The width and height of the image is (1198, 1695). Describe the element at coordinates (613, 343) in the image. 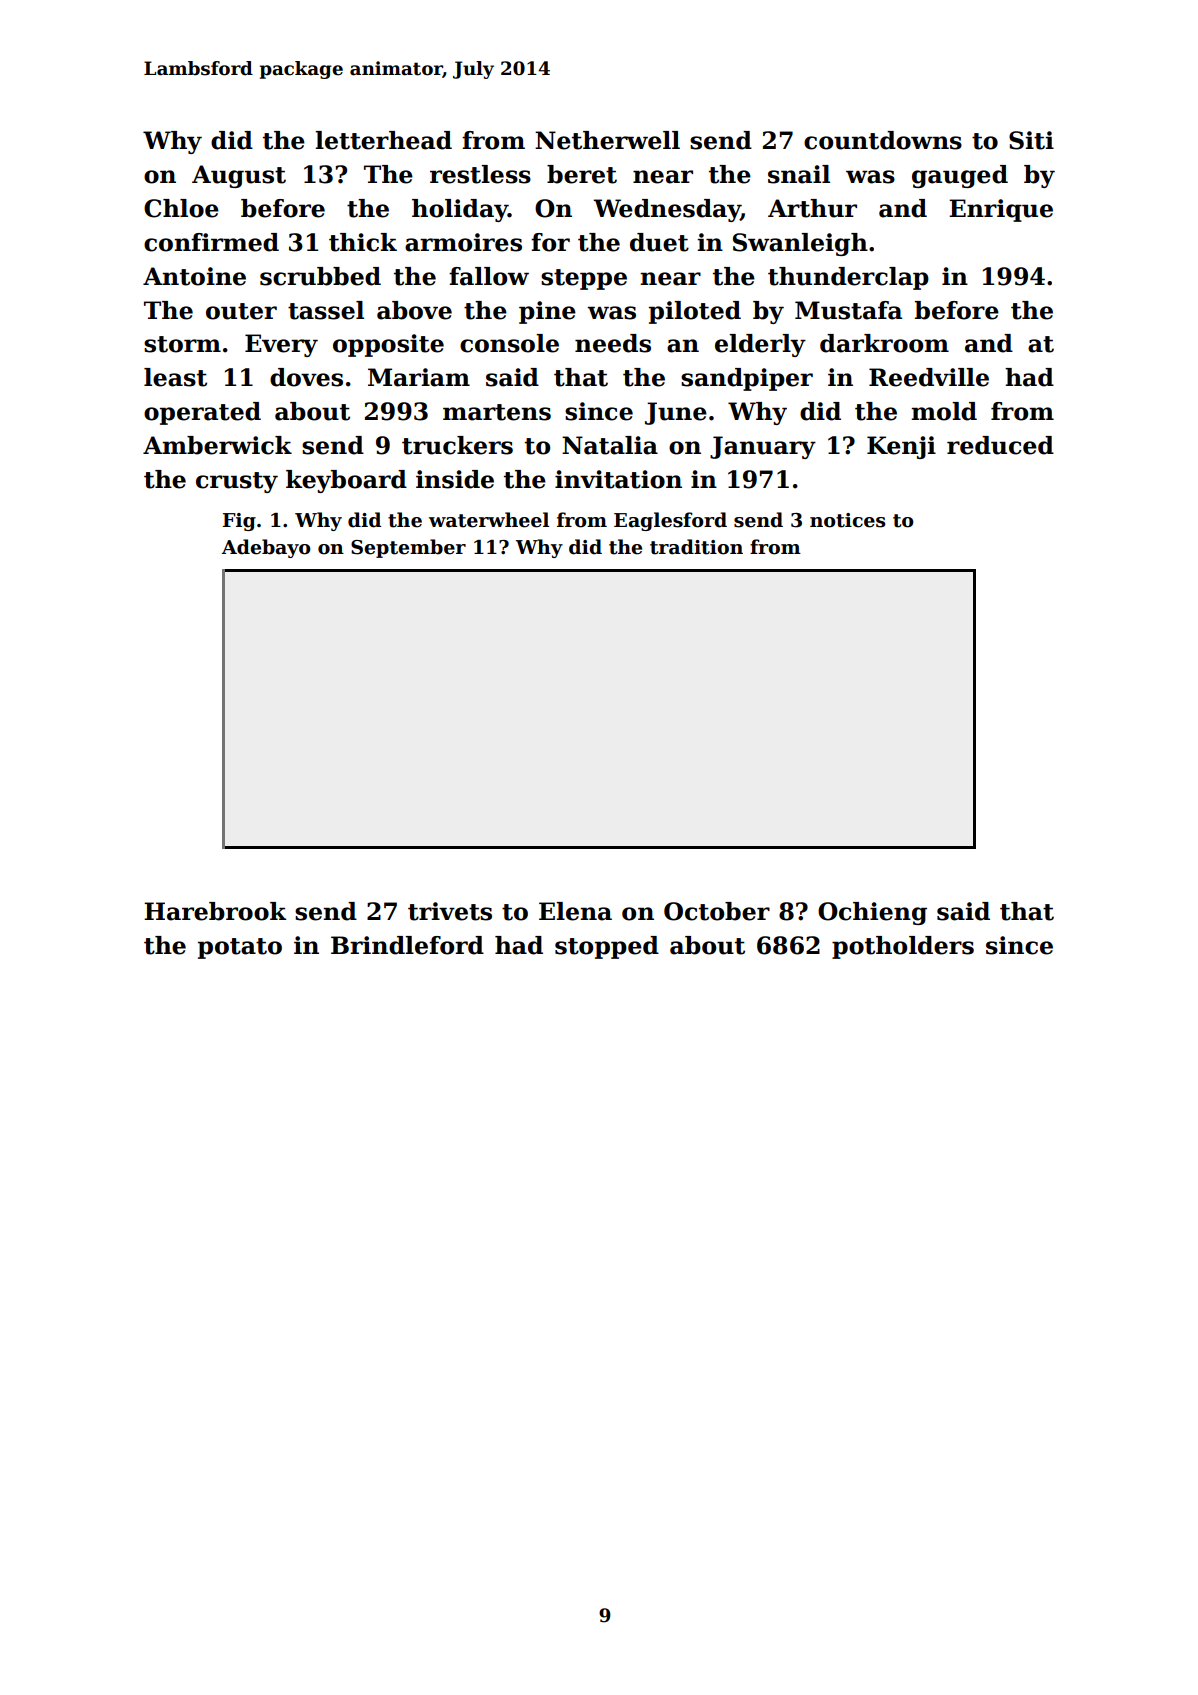

I see `needs` at that location.
